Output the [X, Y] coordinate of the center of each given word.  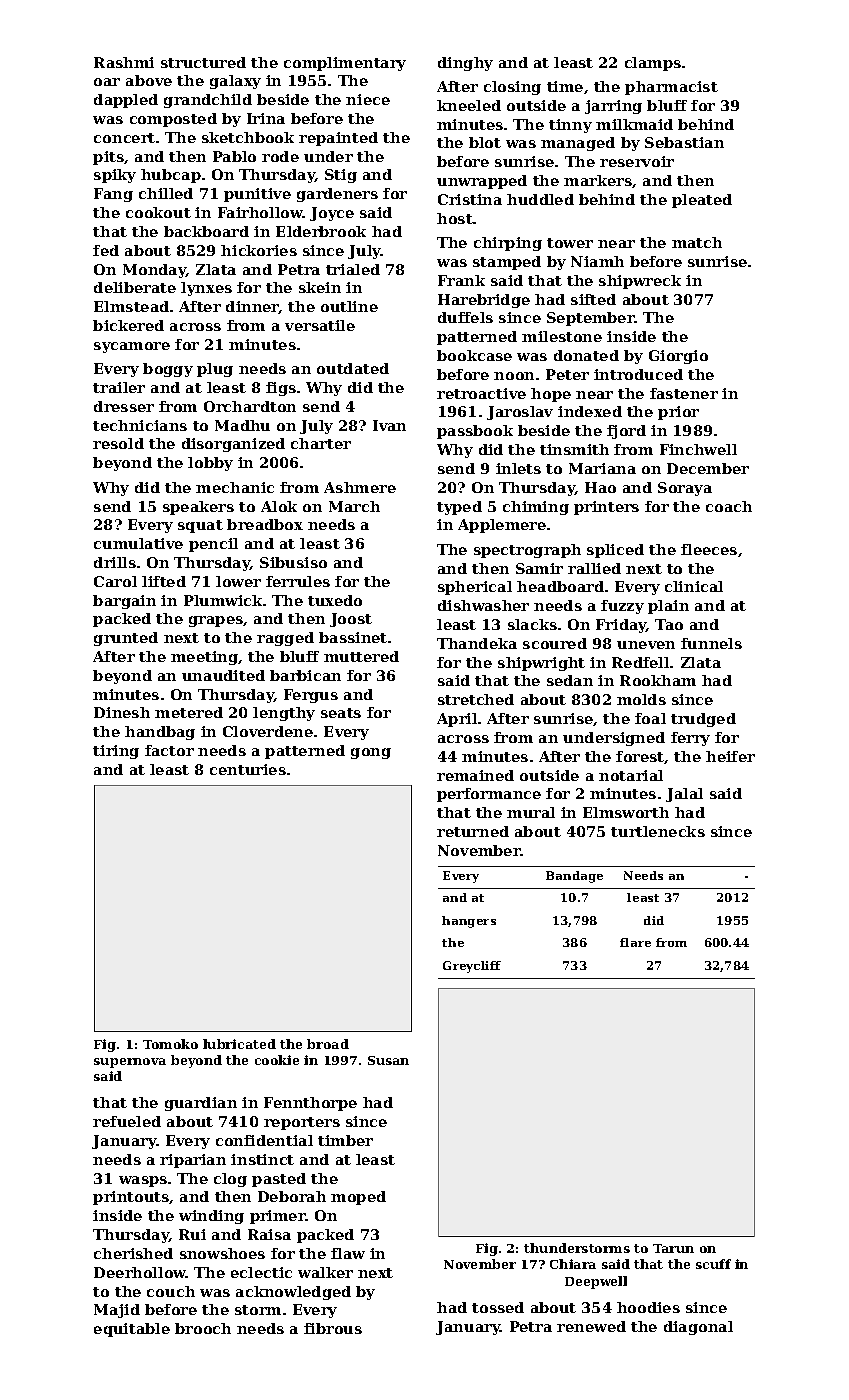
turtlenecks [658, 831]
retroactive [481, 393]
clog [230, 1180]
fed [106, 250]
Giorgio [678, 357]
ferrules [298, 581]
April [457, 720]
